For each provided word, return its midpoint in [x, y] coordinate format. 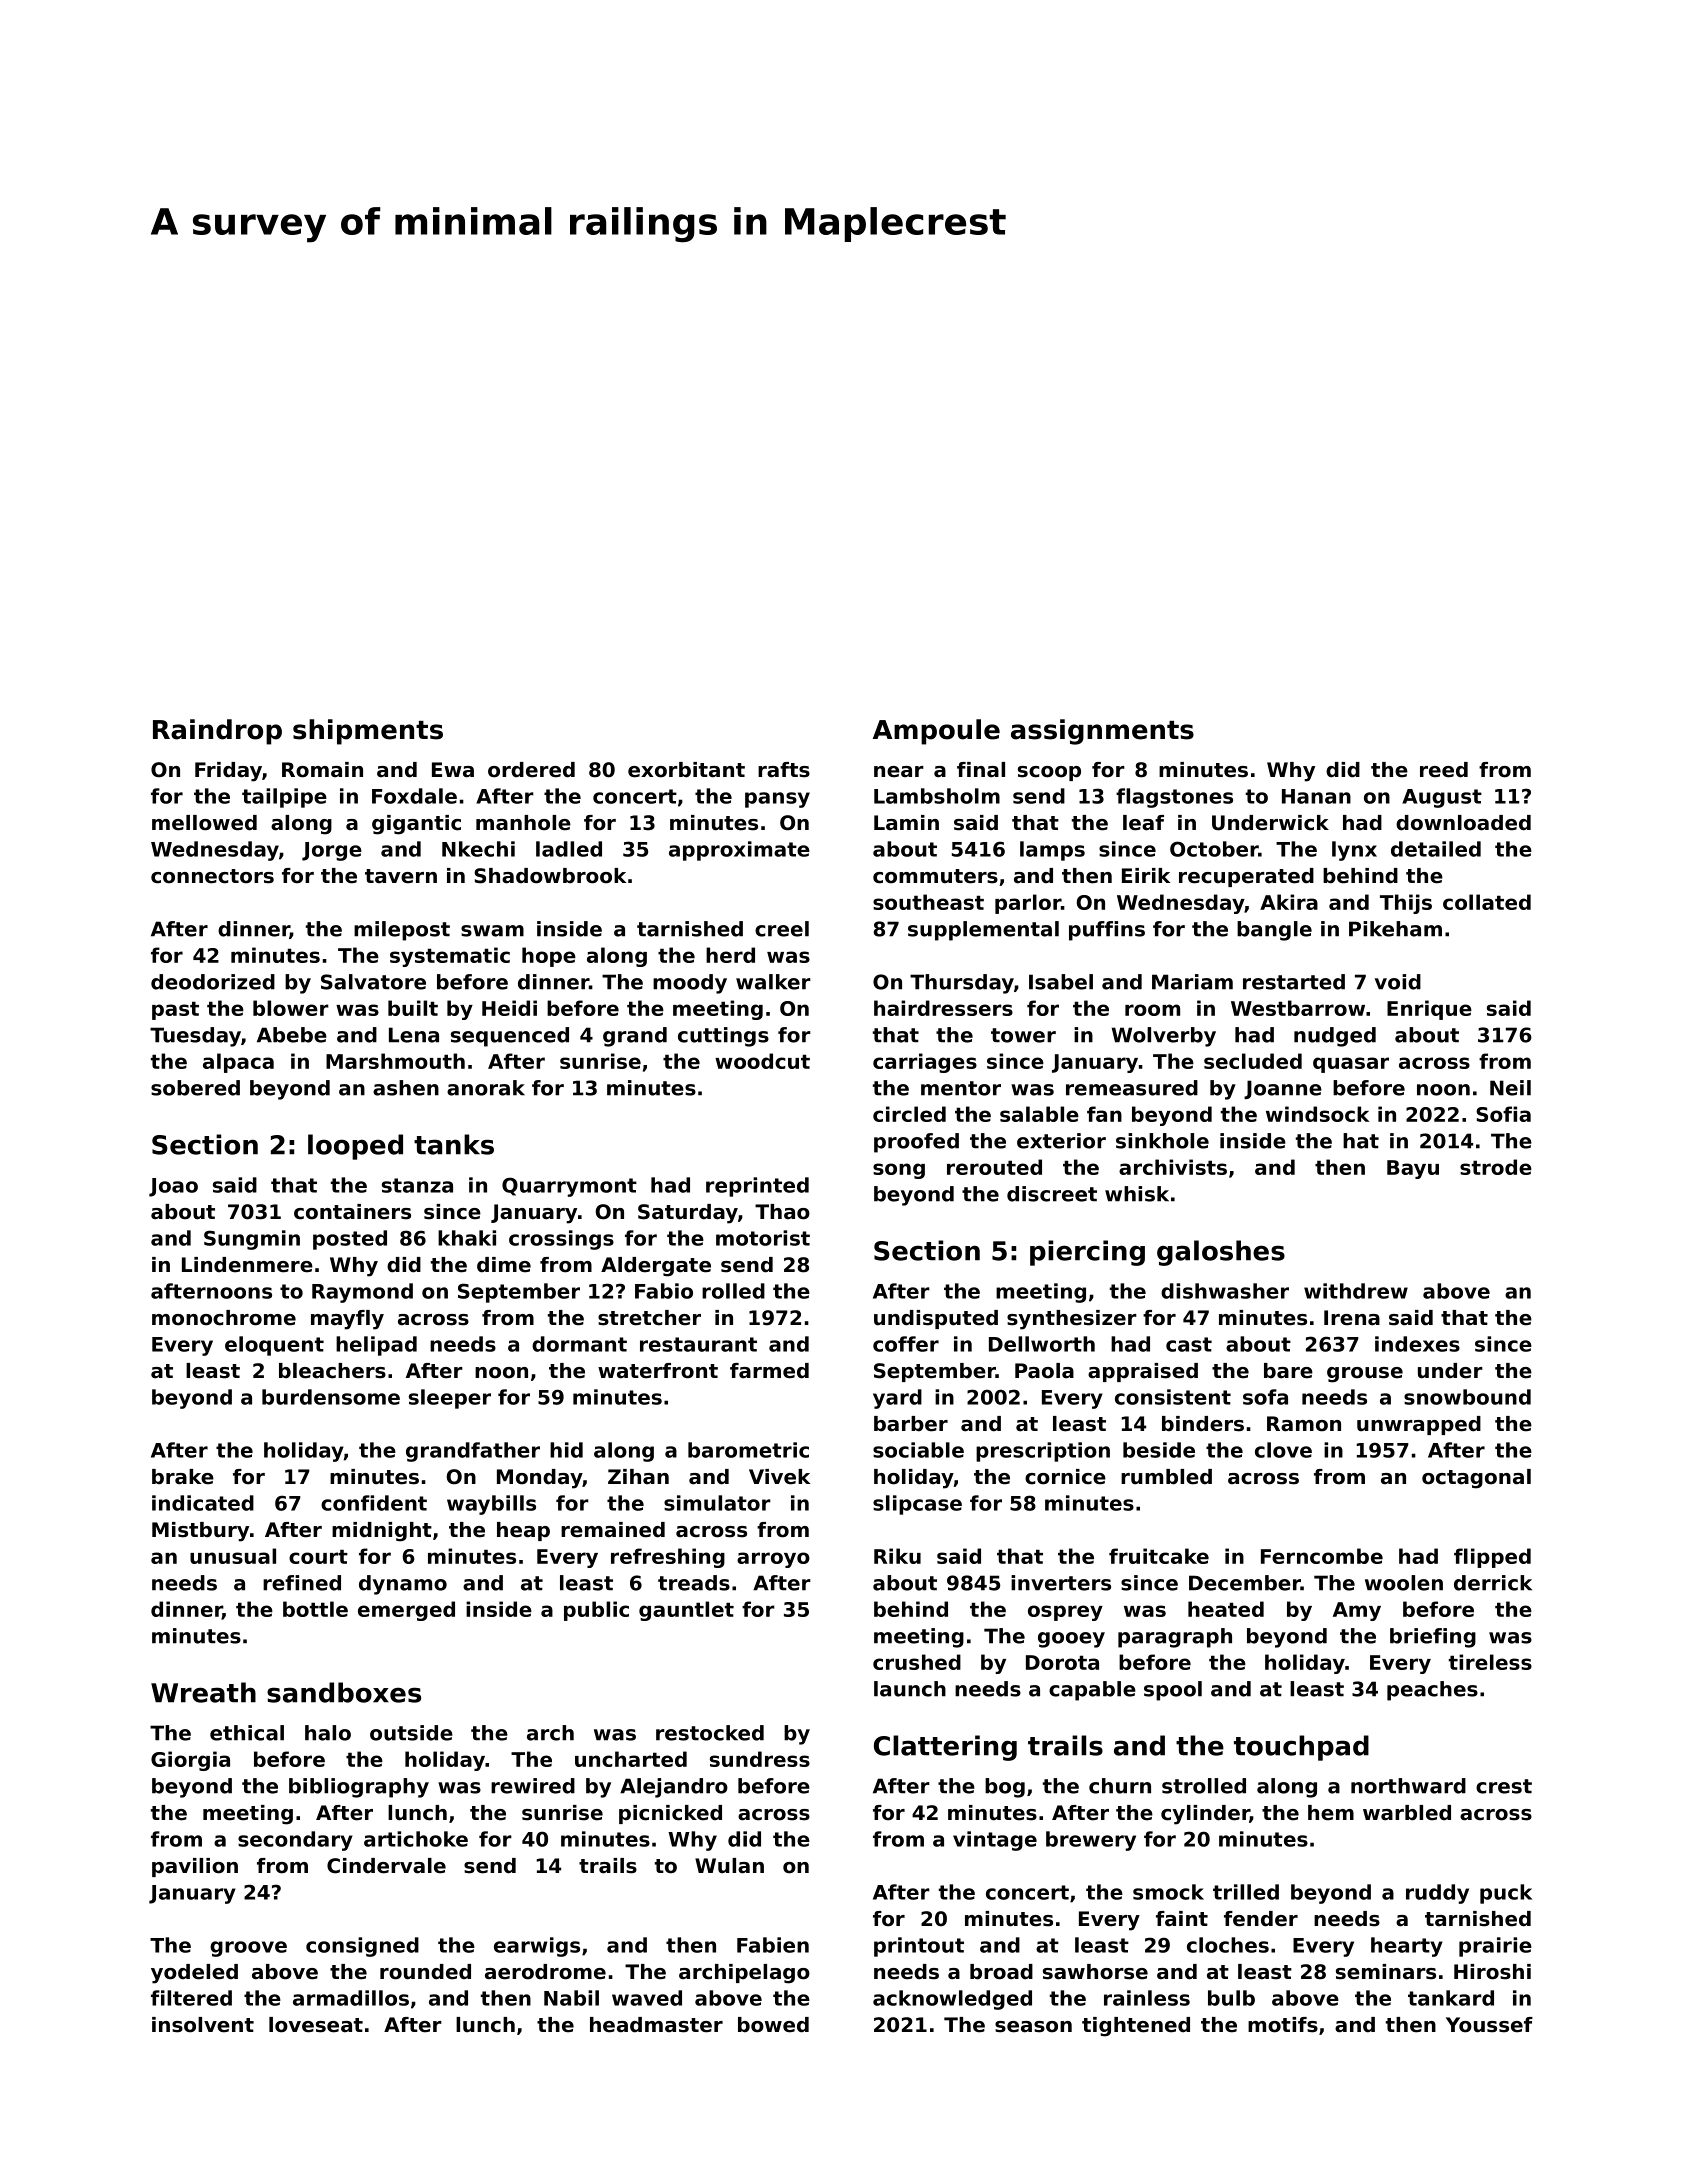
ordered [531, 770]
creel [782, 929]
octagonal [1476, 1479]
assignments [1102, 732]
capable [1092, 1691]
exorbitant [686, 770]
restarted [1294, 982]
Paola [1044, 1371]
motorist [763, 1238]
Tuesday [195, 1037]
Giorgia [190, 1761]
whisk [1137, 1194]
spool [1173, 1691]
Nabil [571, 1998]
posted [350, 1240]
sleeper [450, 1399]
